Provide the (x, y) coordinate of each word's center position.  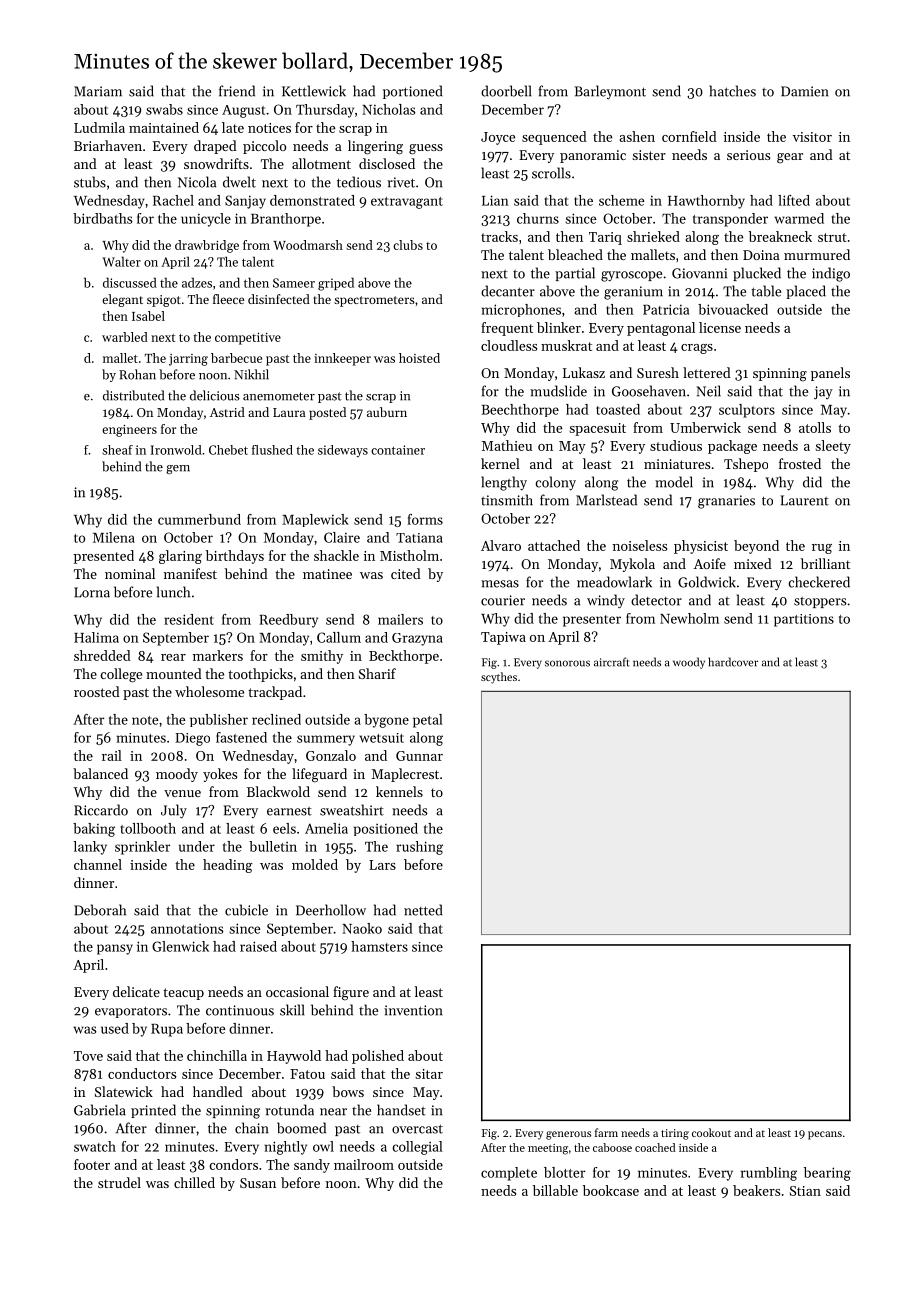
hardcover (733, 662)
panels (830, 374)
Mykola (632, 565)
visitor (812, 137)
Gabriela (100, 1110)
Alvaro (501, 545)
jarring (188, 360)
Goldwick (707, 582)
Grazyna (417, 639)
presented (104, 557)
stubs (90, 182)
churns (538, 218)
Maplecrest (405, 775)
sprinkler (142, 848)
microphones (521, 310)
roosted (97, 691)
